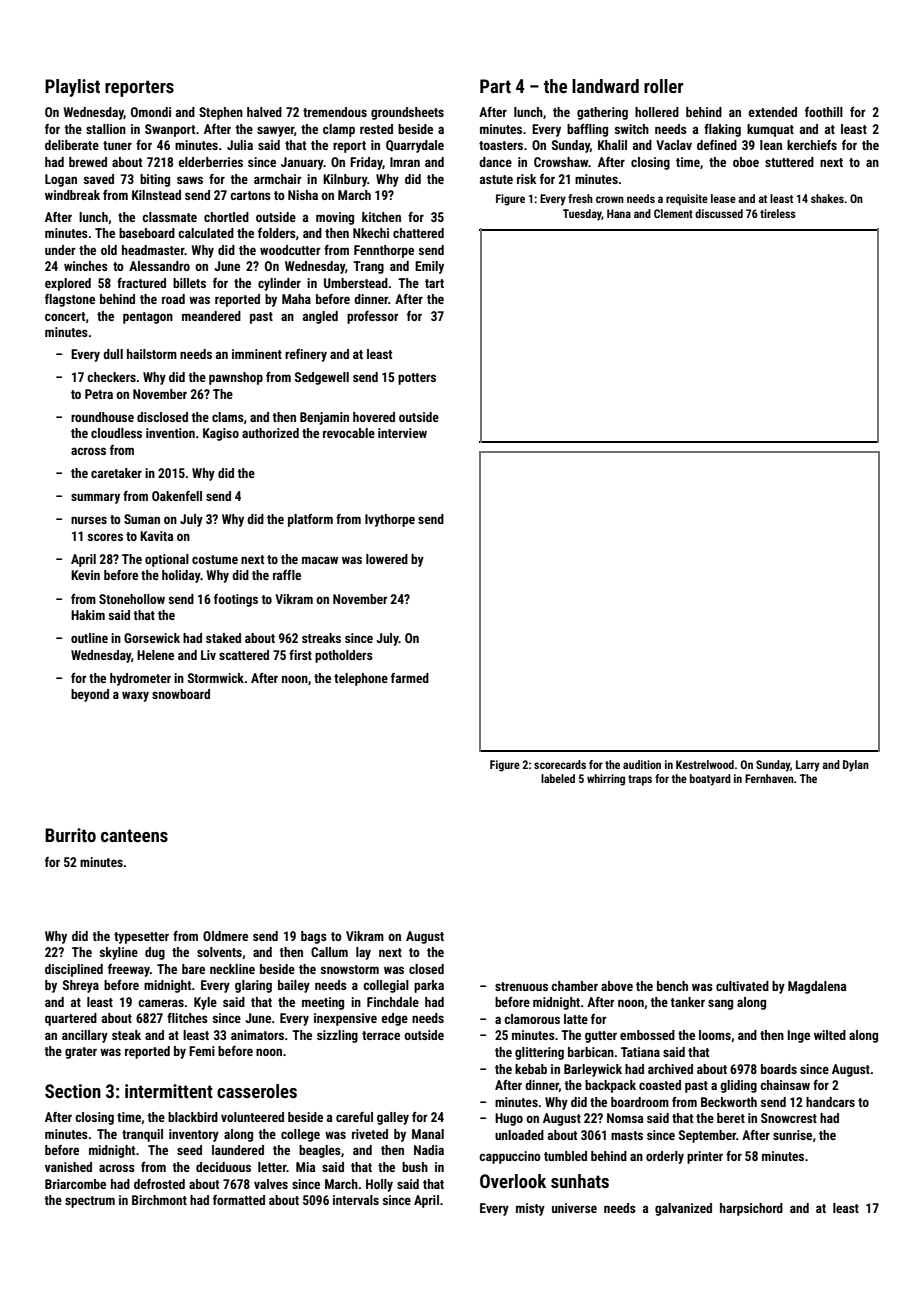 This page has height=1314, width=924. I want to click on vanished, so click(68, 1167).
